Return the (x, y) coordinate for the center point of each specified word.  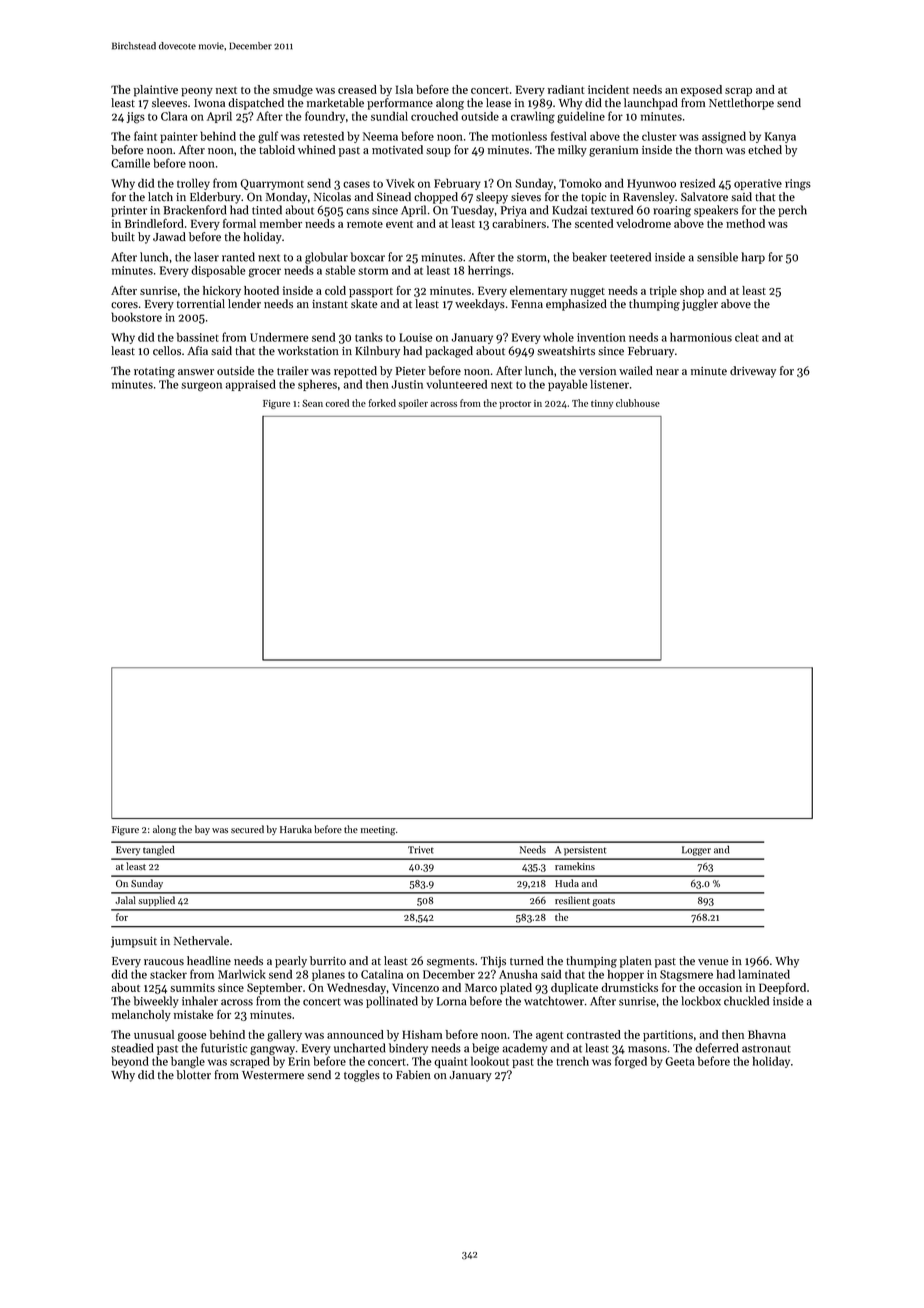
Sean (312, 403)
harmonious (701, 337)
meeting (378, 831)
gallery (284, 1036)
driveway (753, 372)
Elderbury (215, 198)
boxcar (367, 257)
